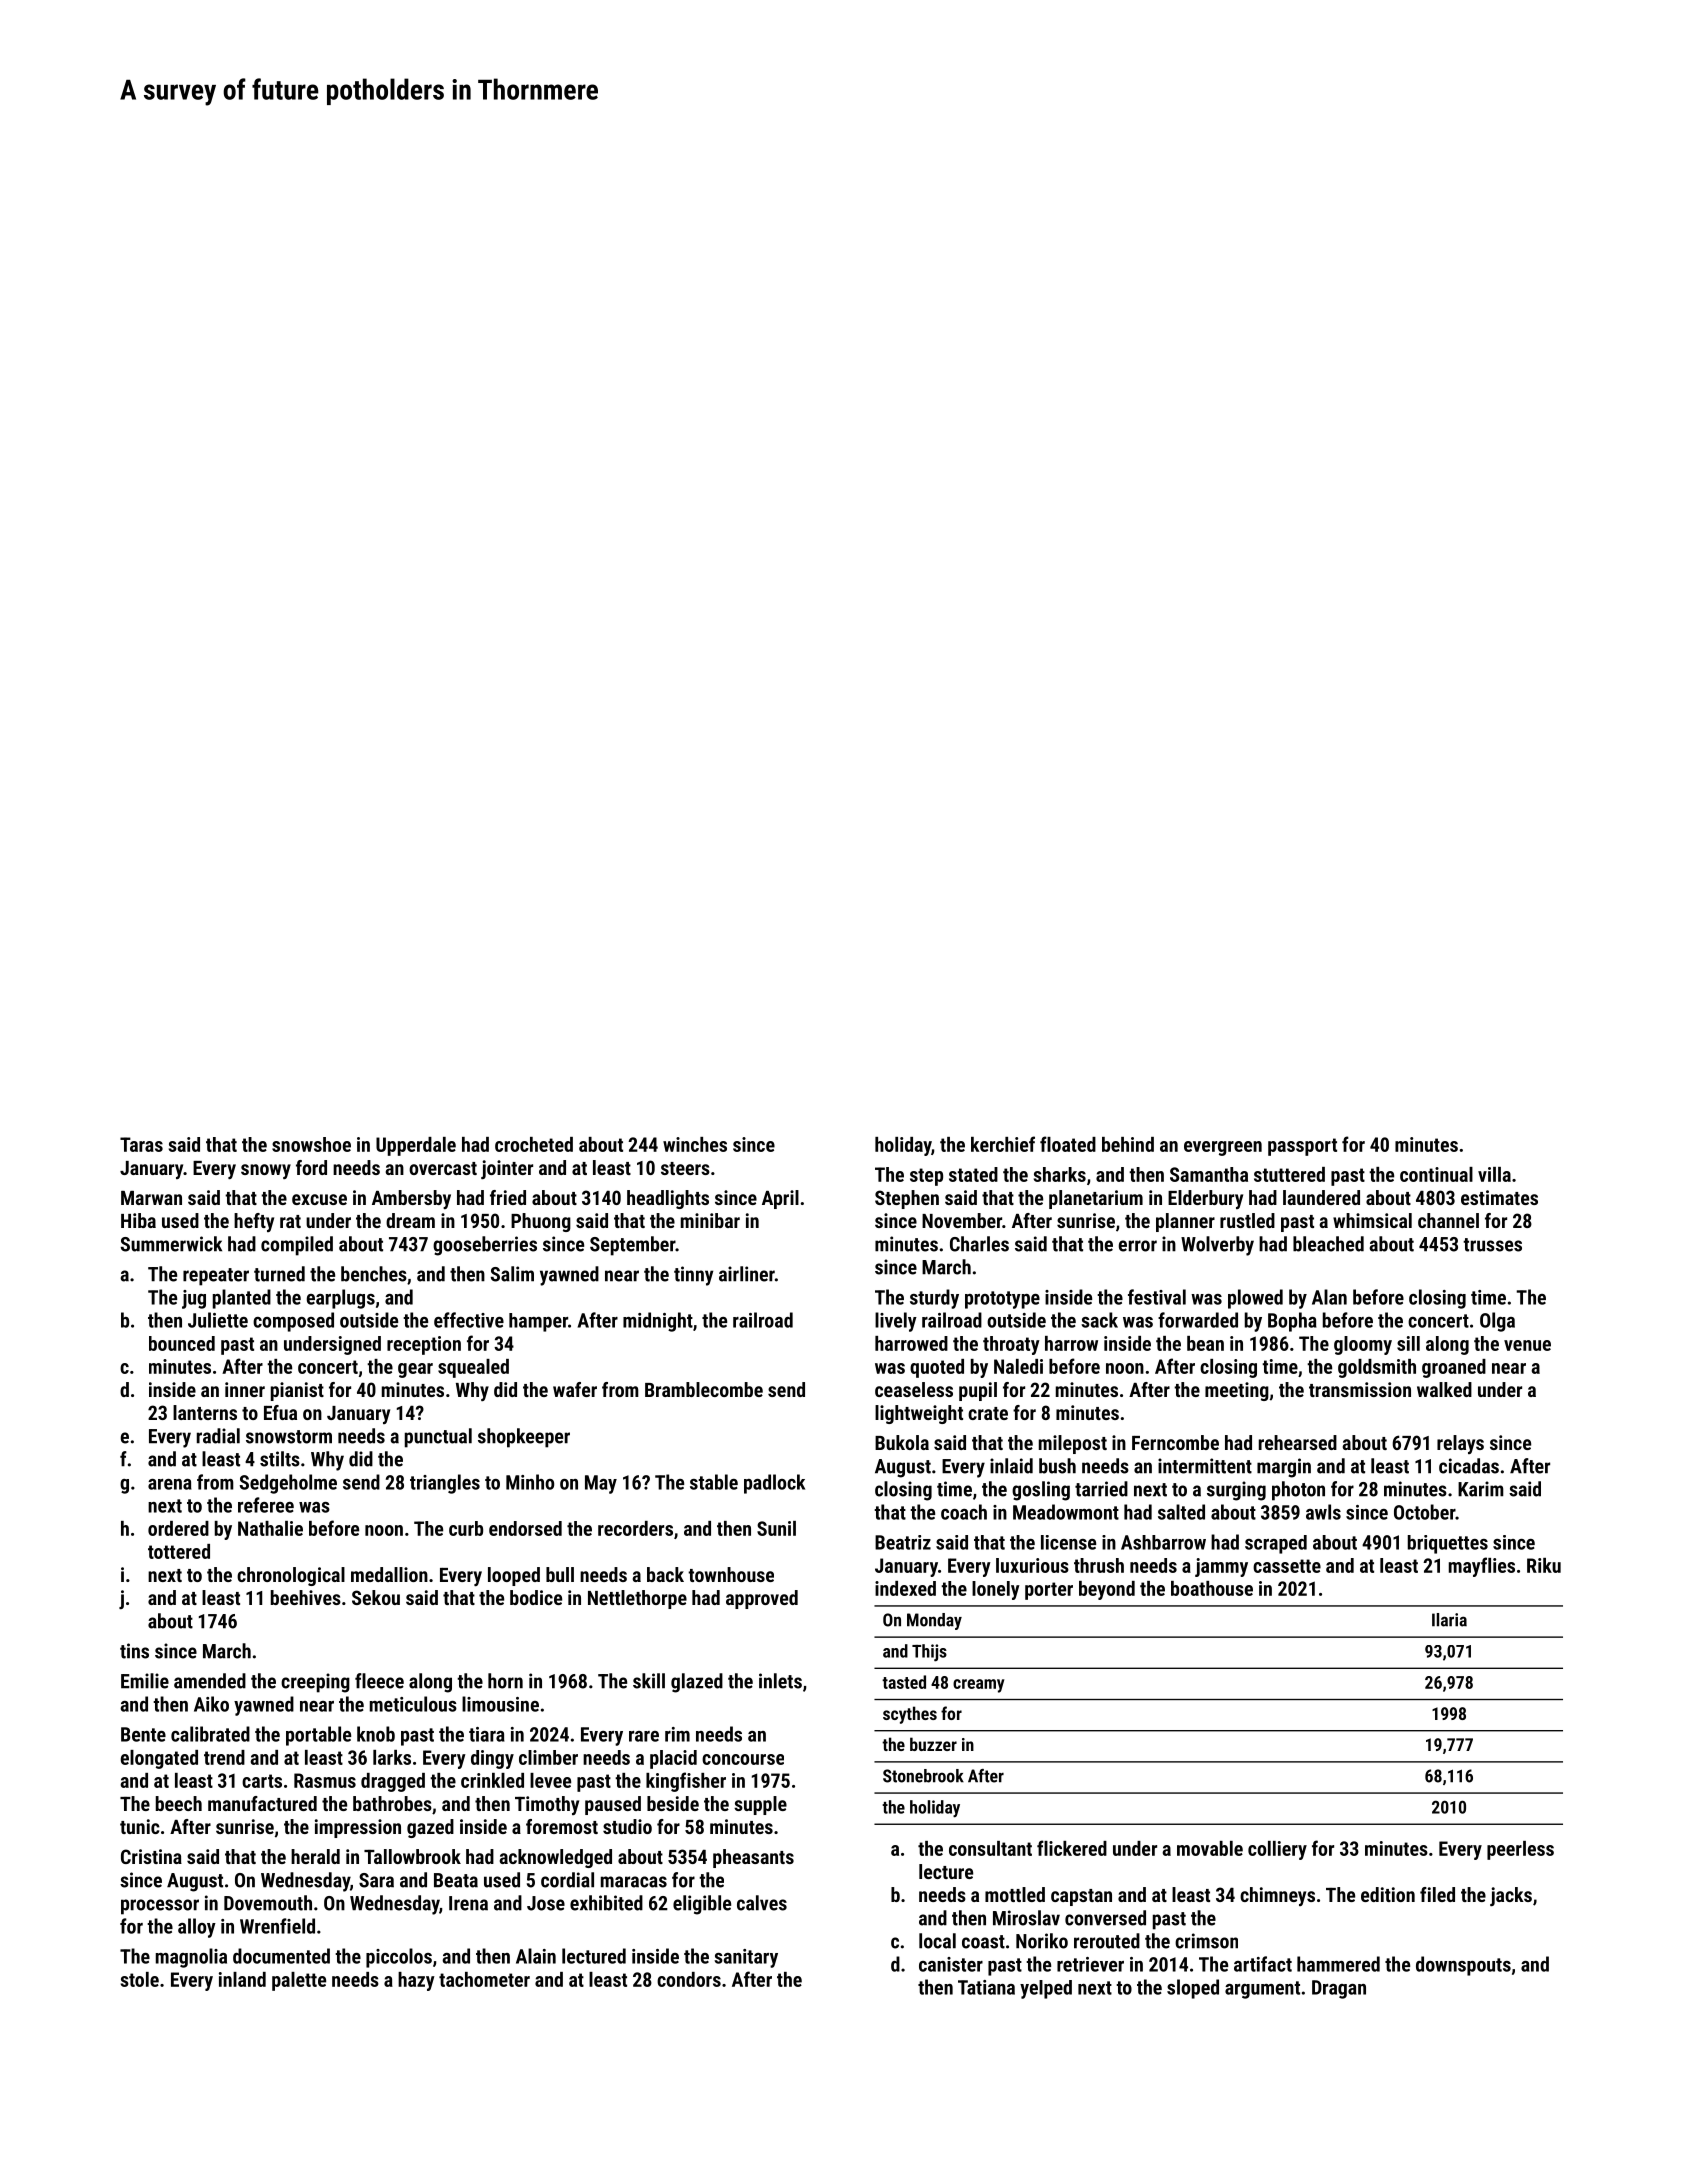  I want to click on evergreen, so click(1223, 1148).
